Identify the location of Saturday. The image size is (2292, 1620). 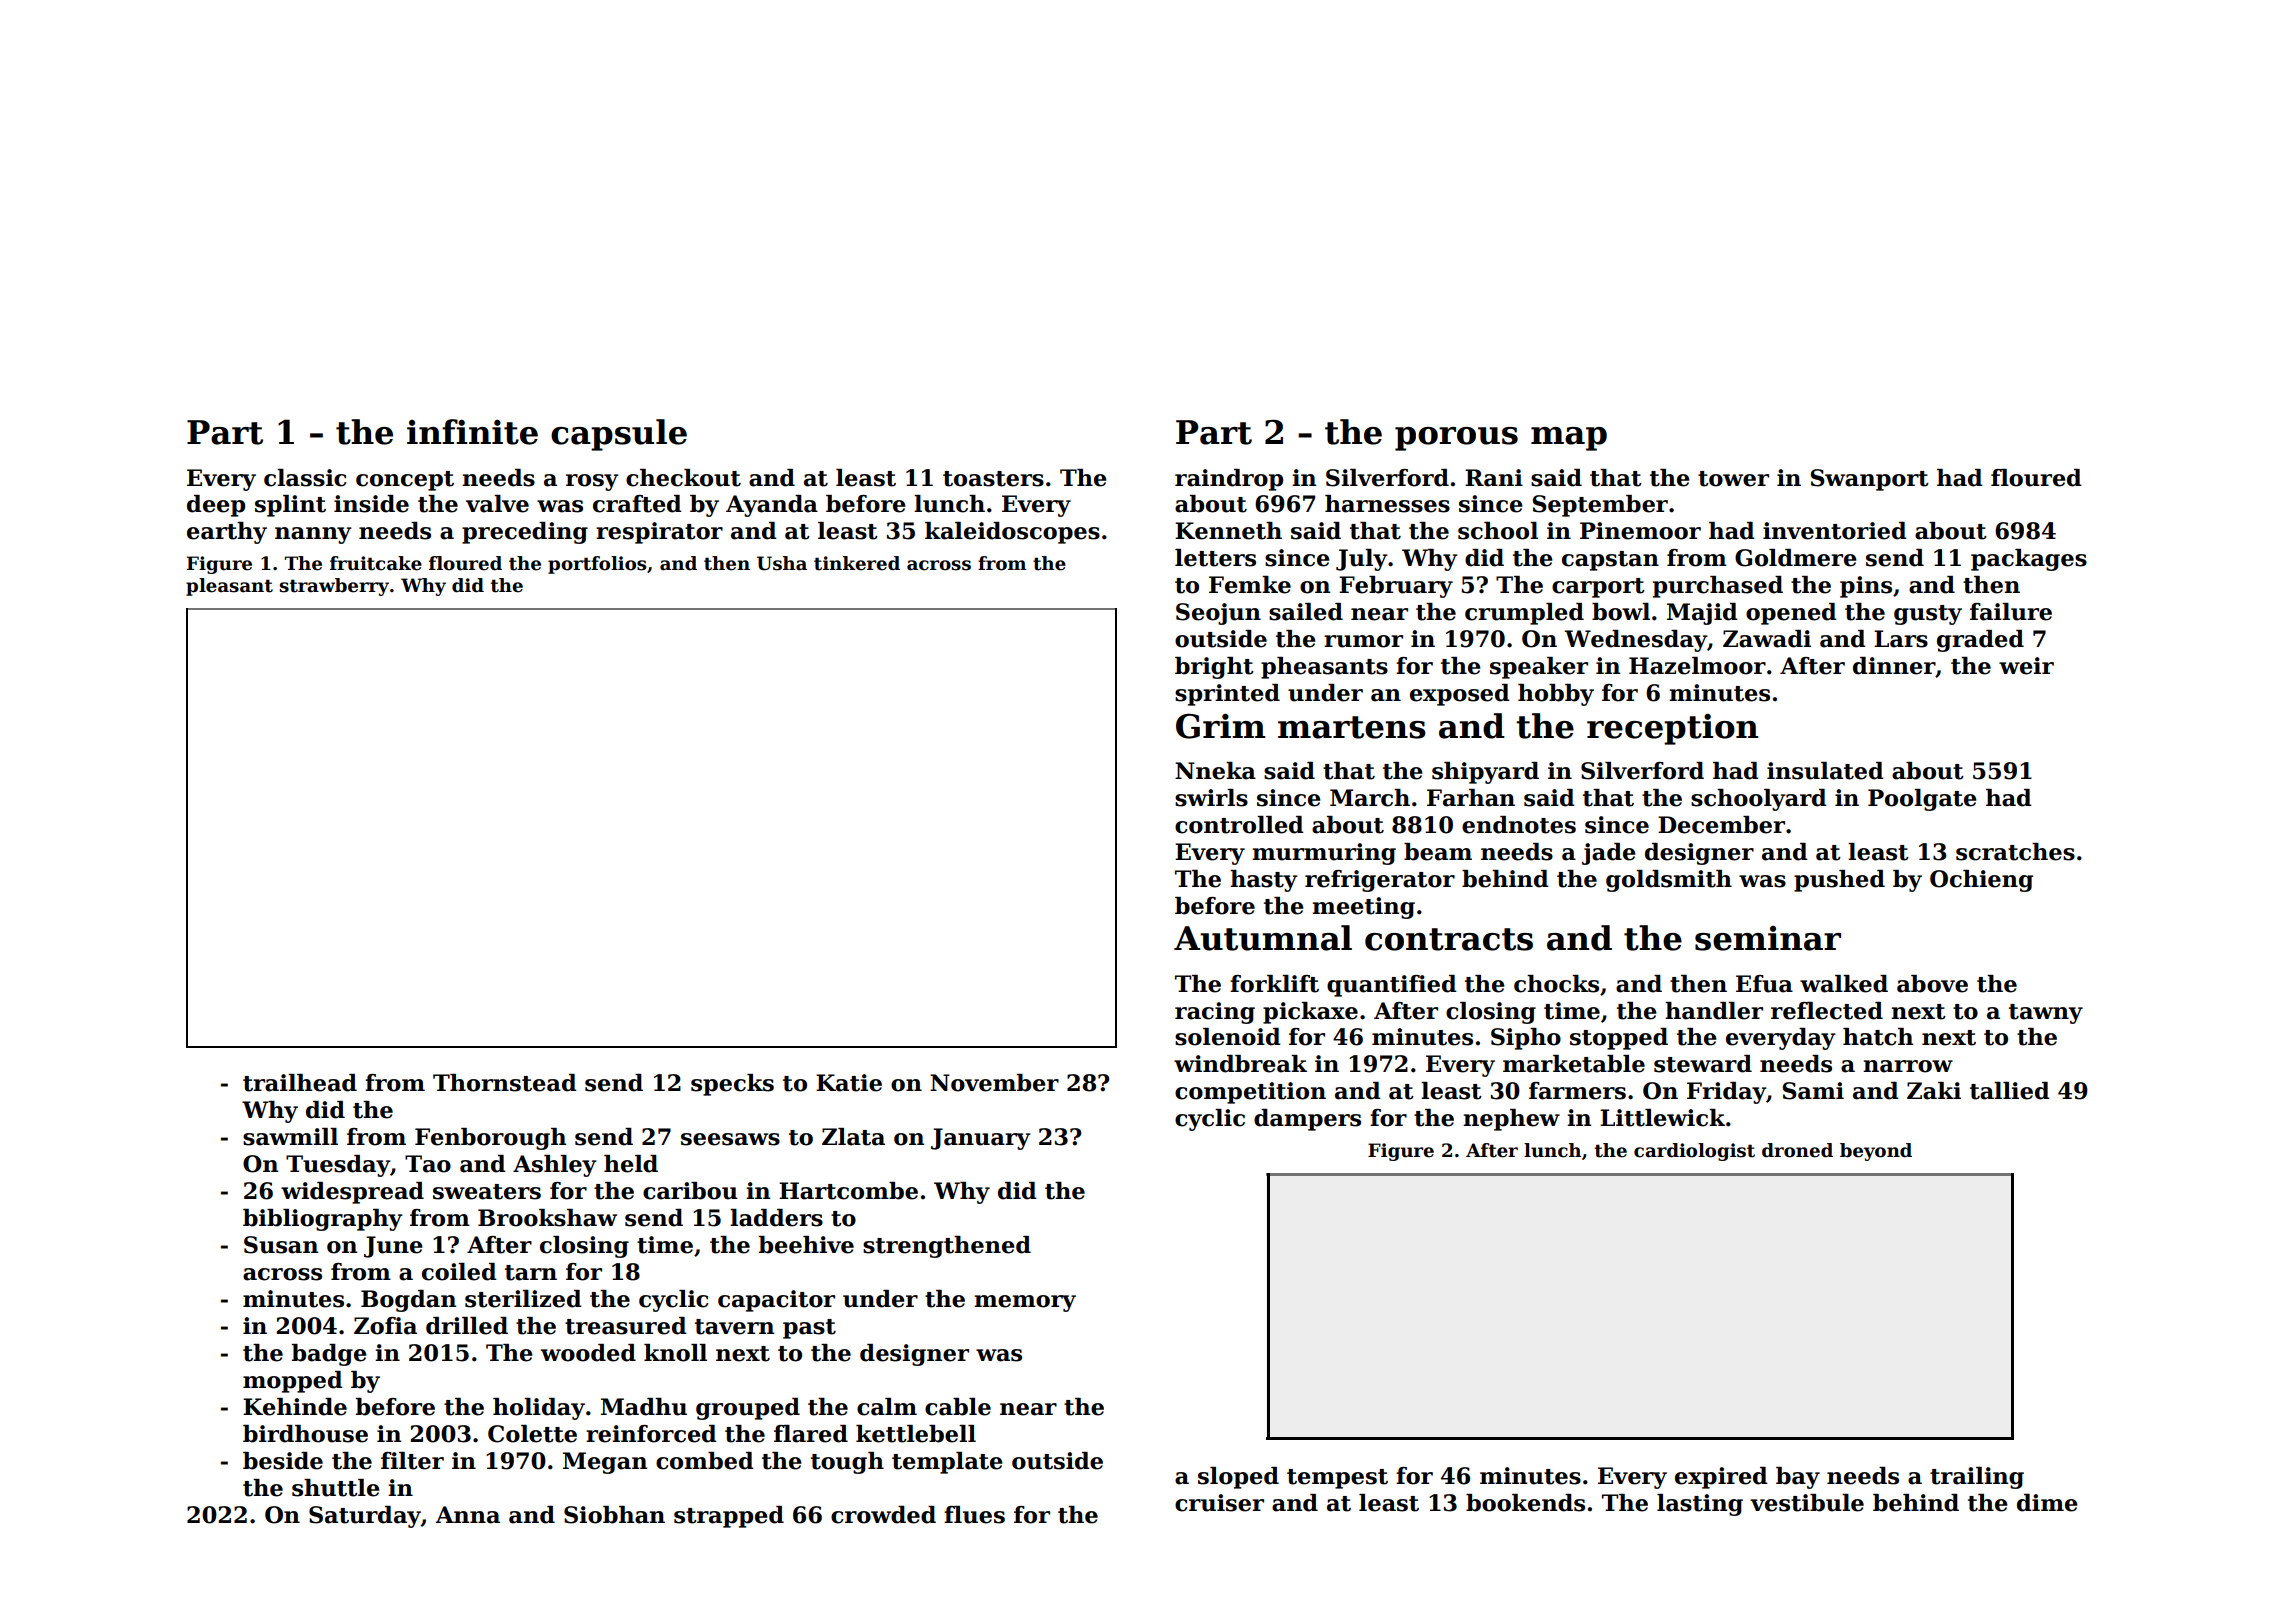
(365, 1517).
